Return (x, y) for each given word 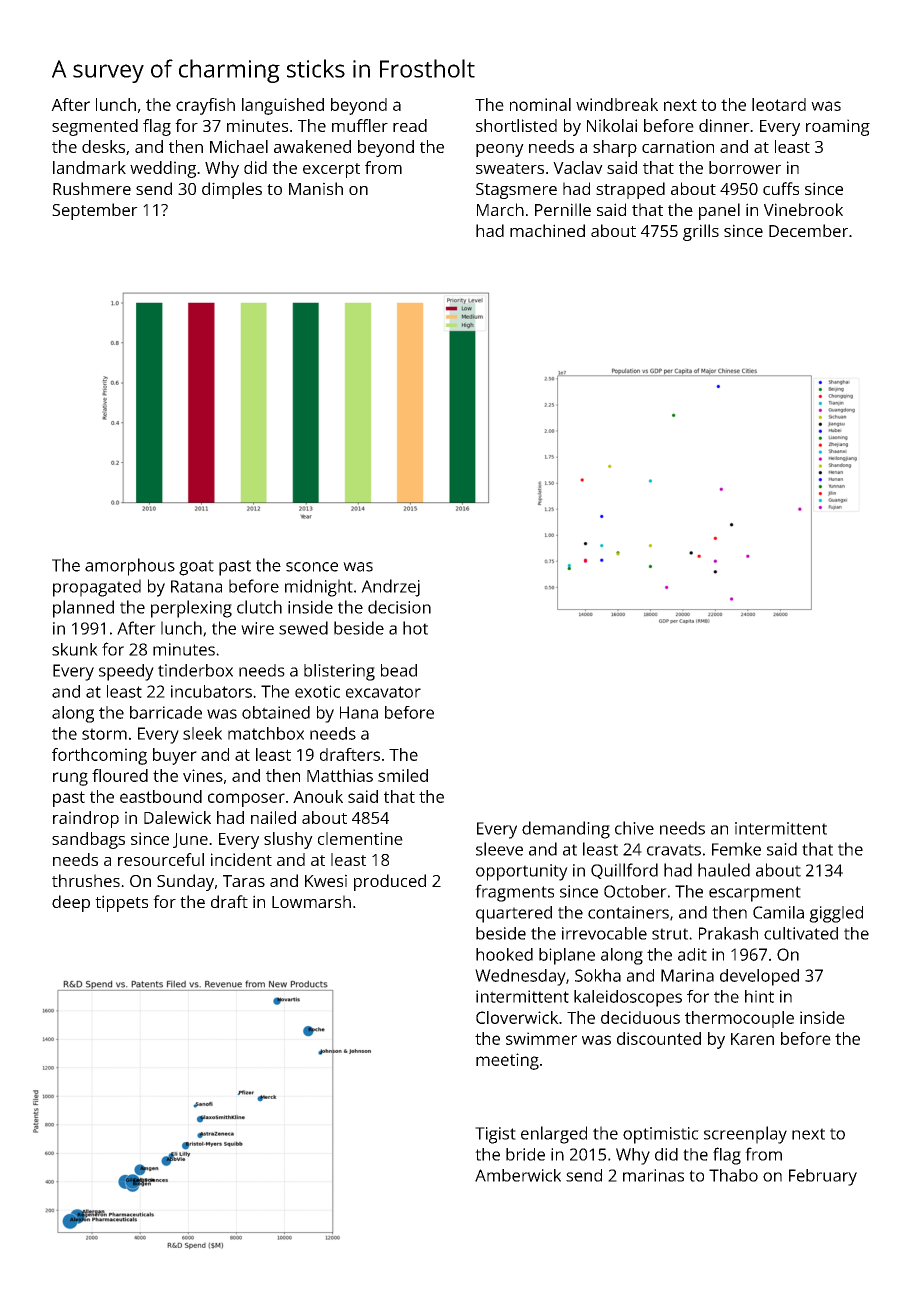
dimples (232, 190)
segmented (95, 127)
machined (547, 230)
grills (701, 232)
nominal (540, 104)
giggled (836, 914)
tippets (121, 903)
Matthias (340, 775)
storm (104, 734)
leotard (779, 104)
